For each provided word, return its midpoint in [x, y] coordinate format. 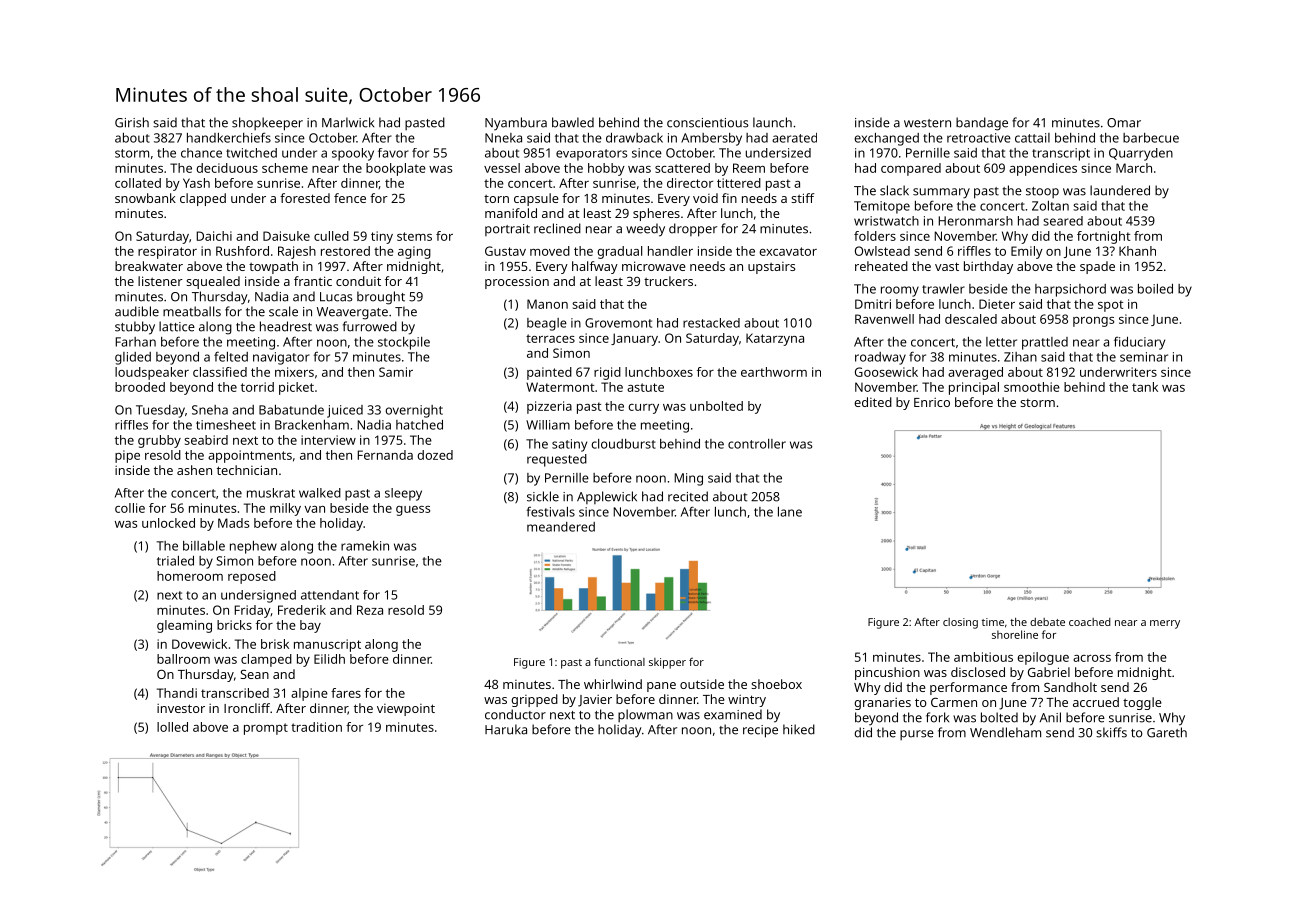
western [927, 123]
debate [1047, 622]
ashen [194, 470]
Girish [132, 122]
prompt [266, 729]
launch [772, 122]
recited [688, 496]
